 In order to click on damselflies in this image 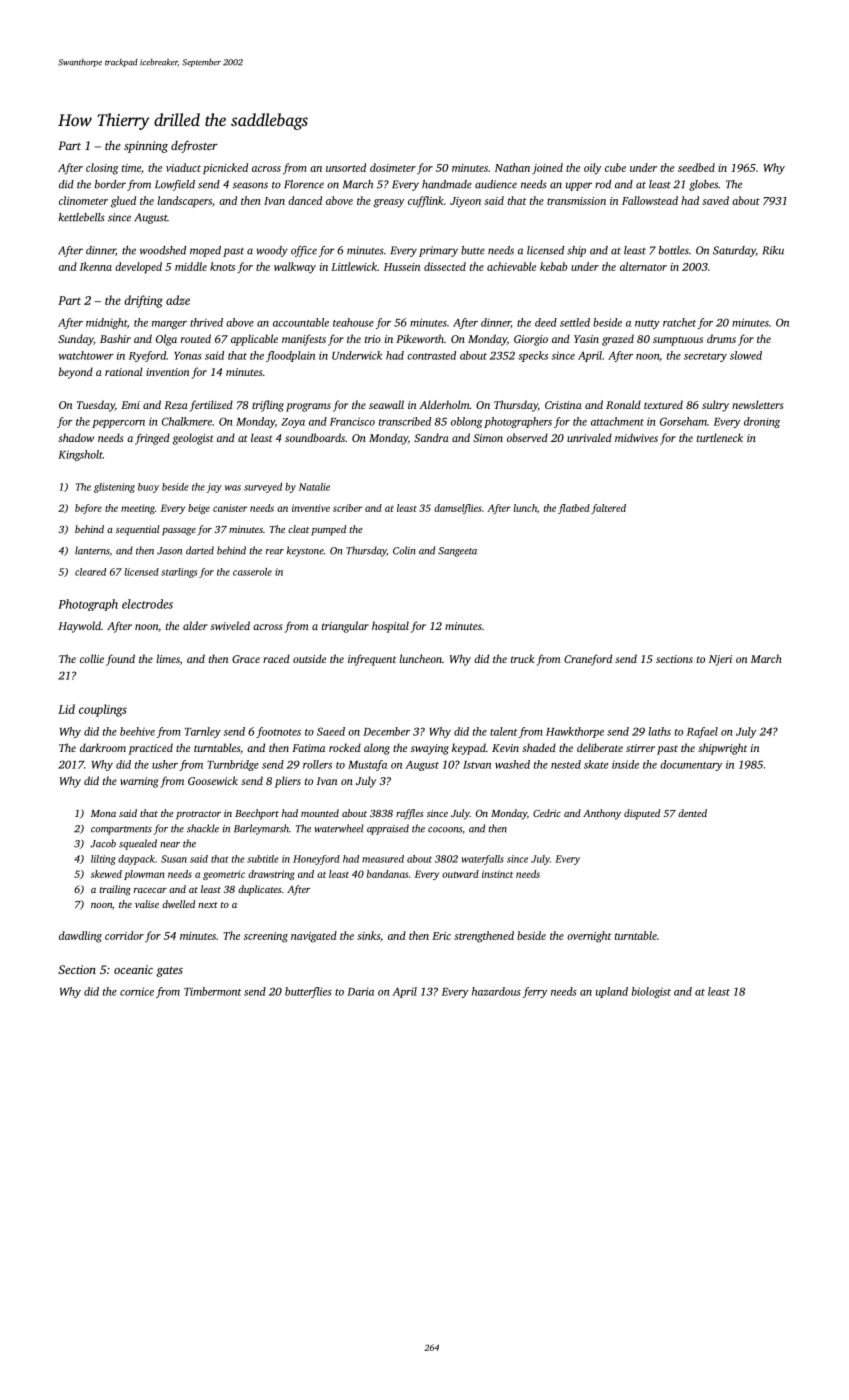, I will do `click(458, 509)`.
